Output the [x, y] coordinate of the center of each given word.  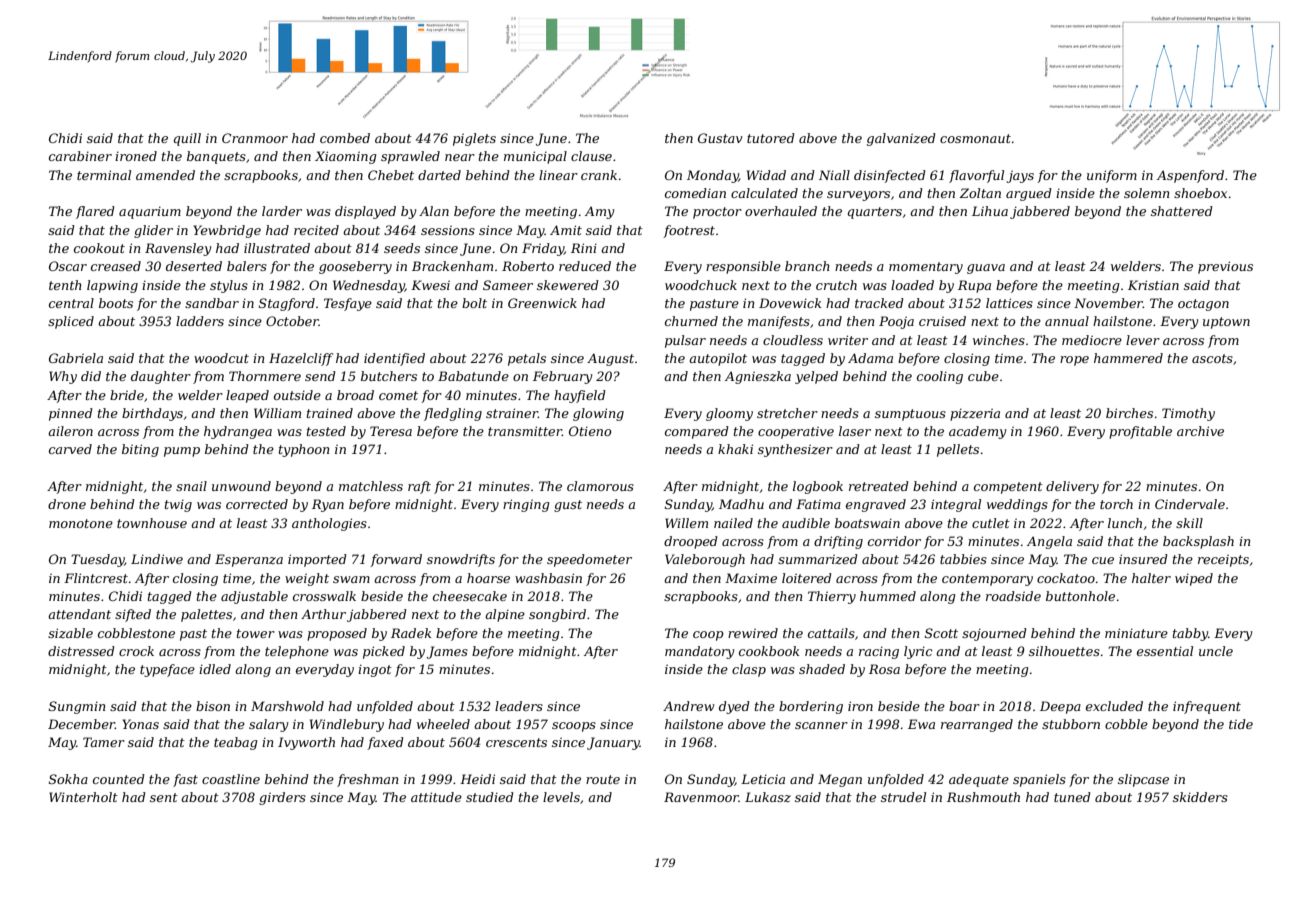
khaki [735, 449]
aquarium [150, 213]
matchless [371, 486]
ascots [1212, 358]
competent [1008, 488]
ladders [200, 321]
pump [182, 452]
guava [986, 269]
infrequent [1207, 707]
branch [807, 266]
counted [119, 779]
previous [1225, 267]
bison [213, 706]
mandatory [700, 652]
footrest [689, 231]
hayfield [580, 396]
